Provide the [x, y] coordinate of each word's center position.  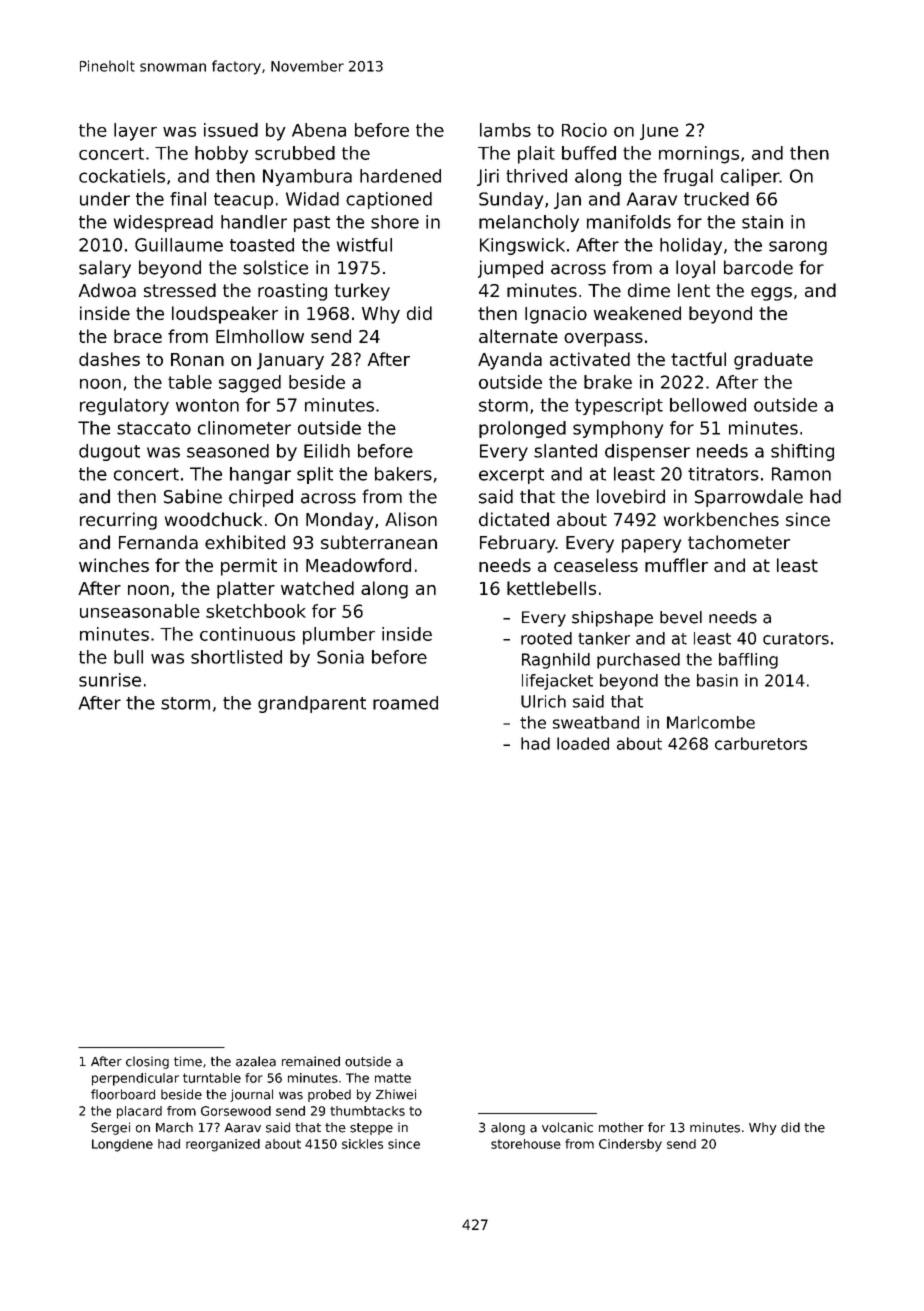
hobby [221, 155]
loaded [583, 743]
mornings [699, 155]
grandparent [312, 704]
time [188, 1061]
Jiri [488, 177]
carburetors [761, 743]
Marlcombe [711, 722]
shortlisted [236, 657]
